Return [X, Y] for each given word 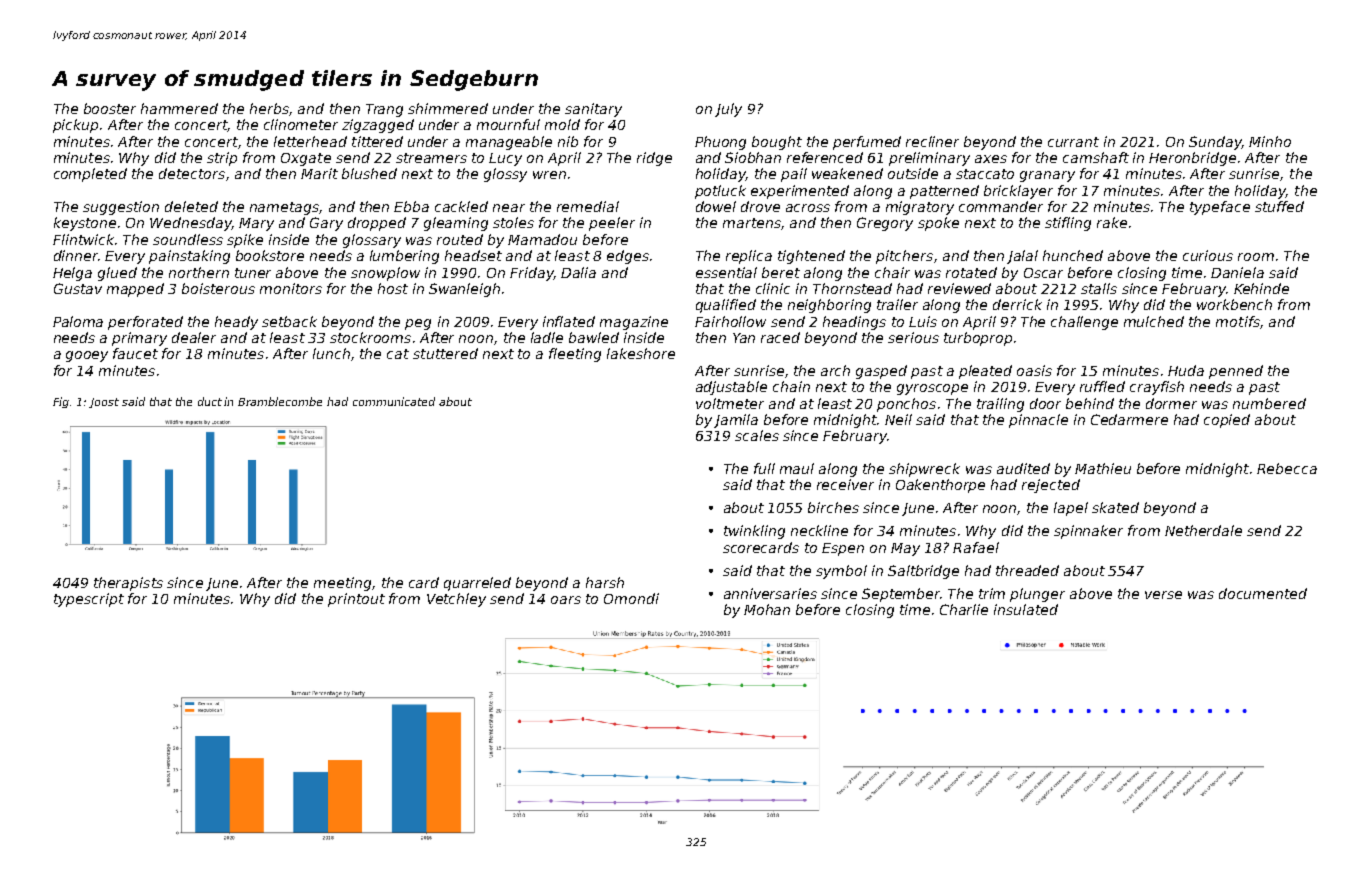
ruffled [1102, 386]
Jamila [736, 421]
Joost [104, 403]
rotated [971, 272]
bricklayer [1018, 192]
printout [356, 600]
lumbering [404, 257]
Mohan [767, 609]
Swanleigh [464, 290]
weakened [847, 173]
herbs [269, 108]
